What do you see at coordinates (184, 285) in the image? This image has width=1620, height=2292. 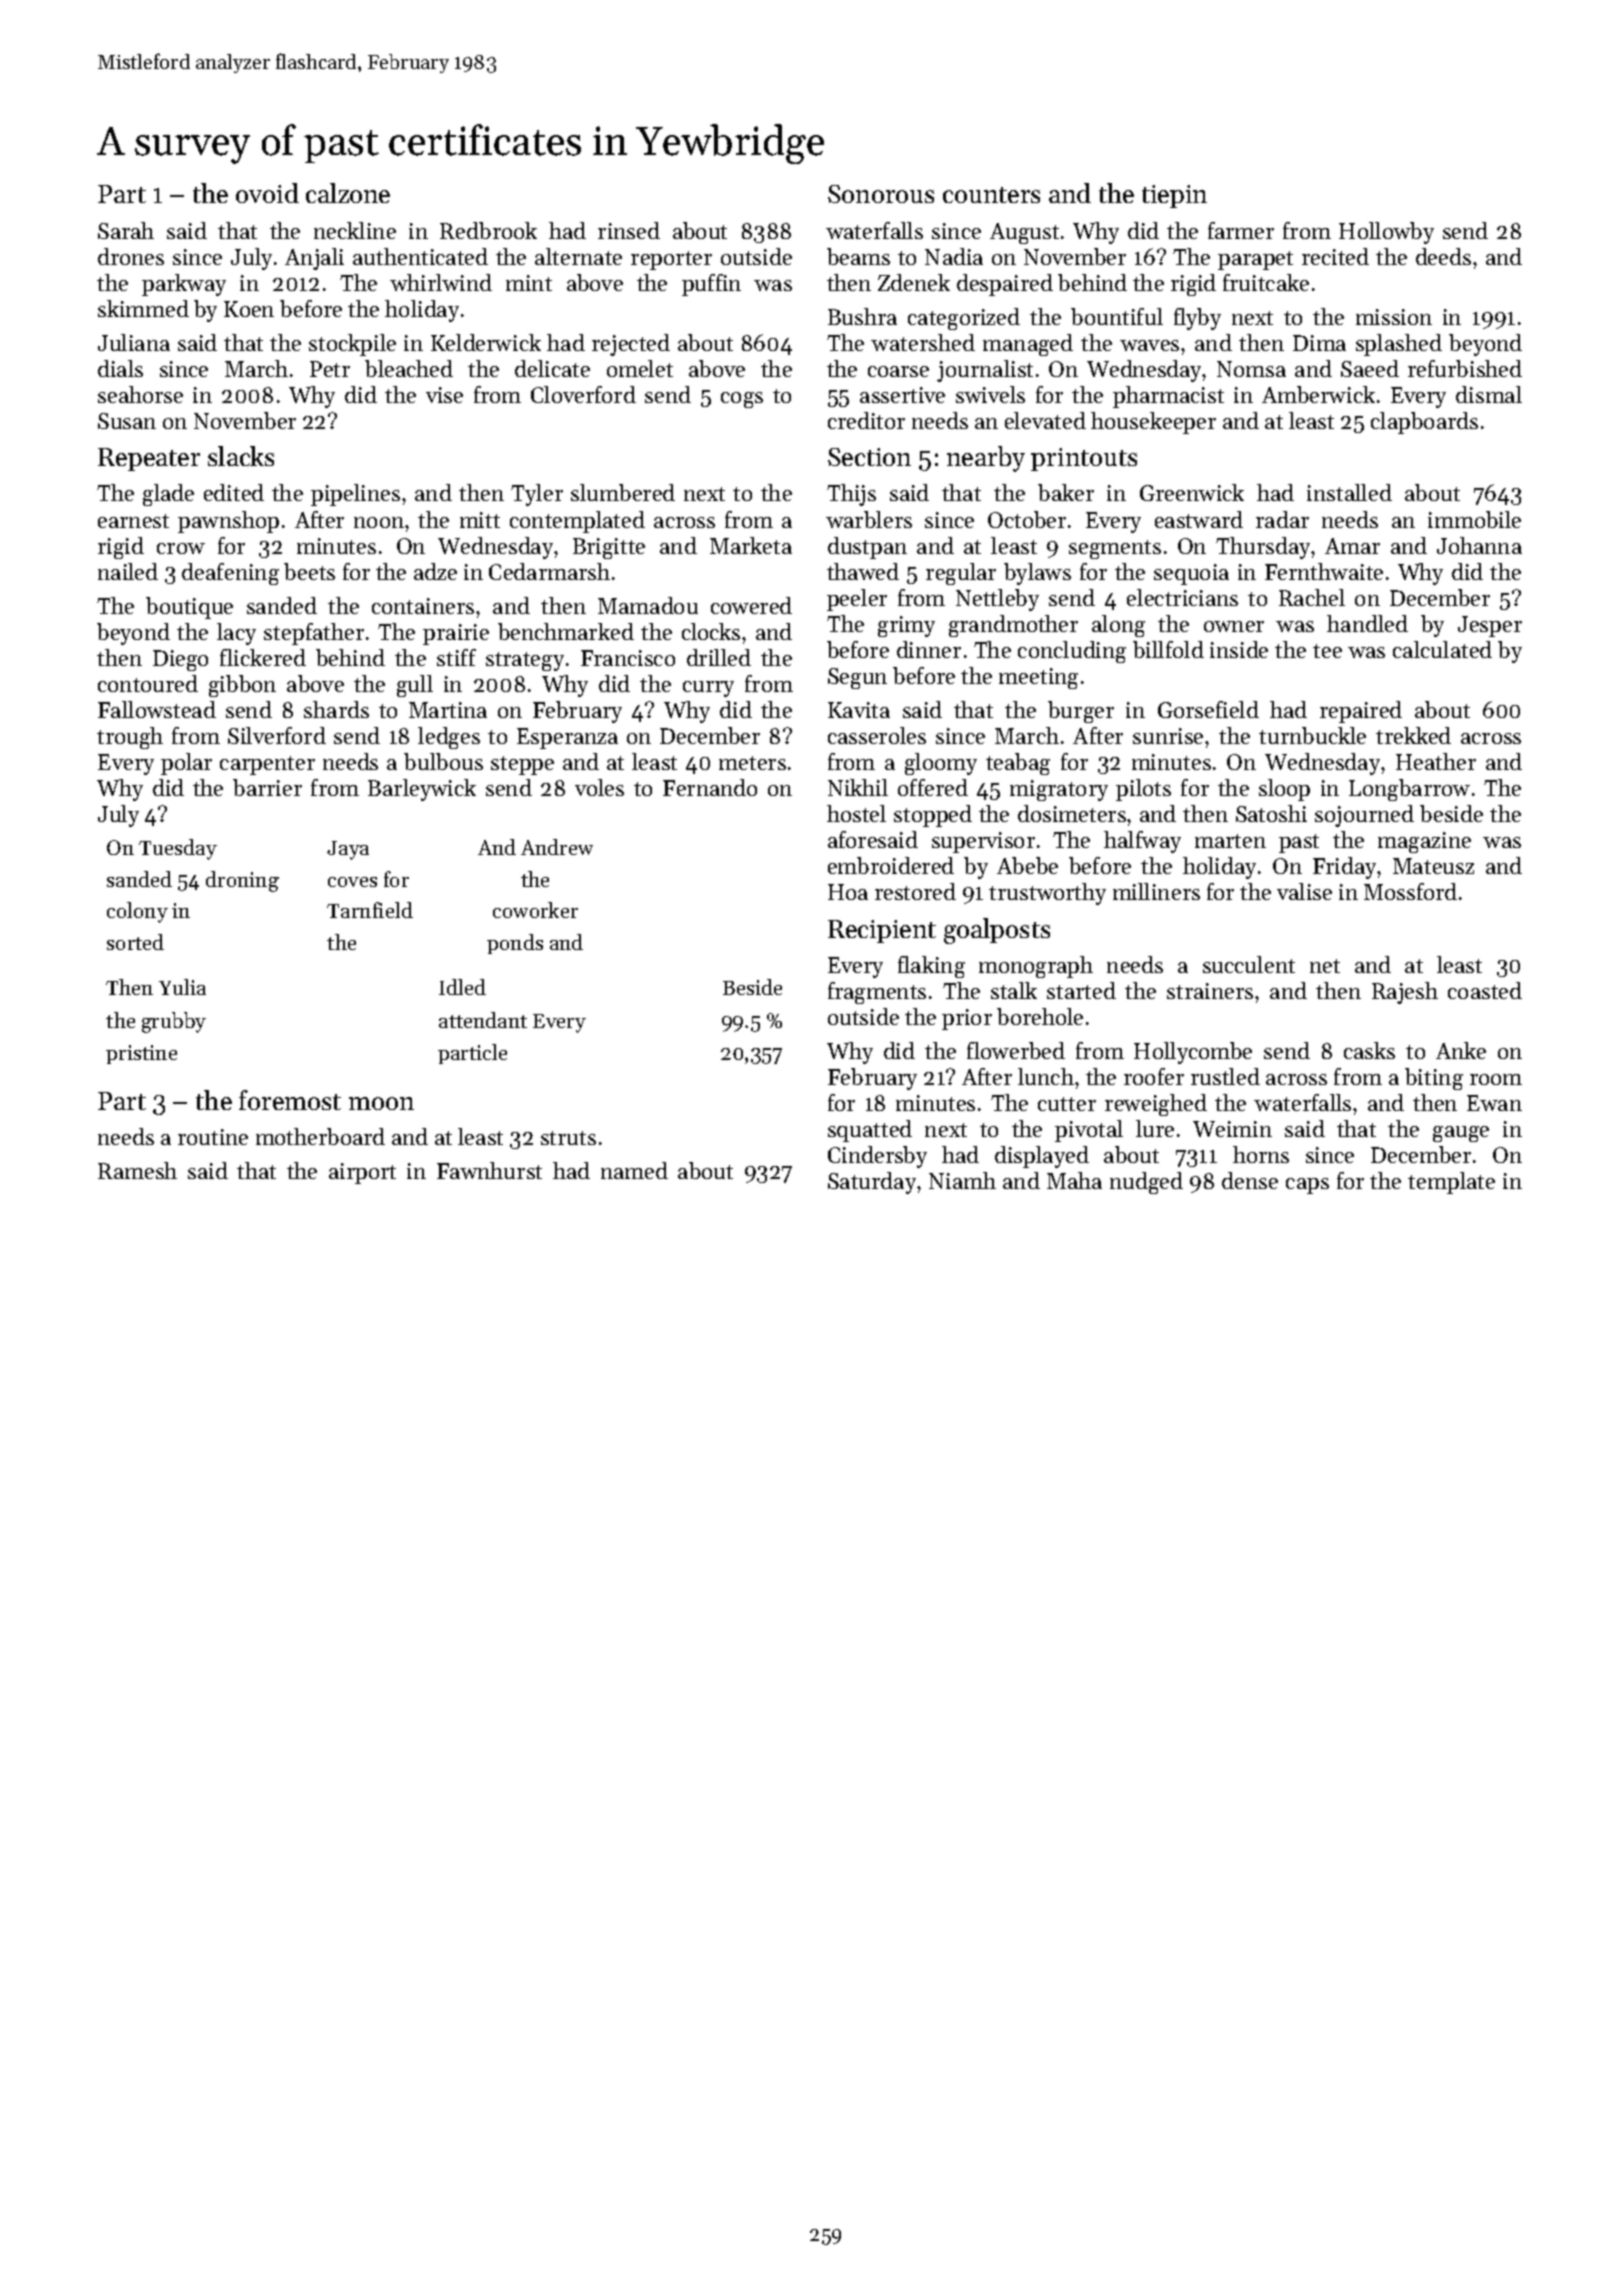 I see `parkway` at bounding box center [184, 285].
